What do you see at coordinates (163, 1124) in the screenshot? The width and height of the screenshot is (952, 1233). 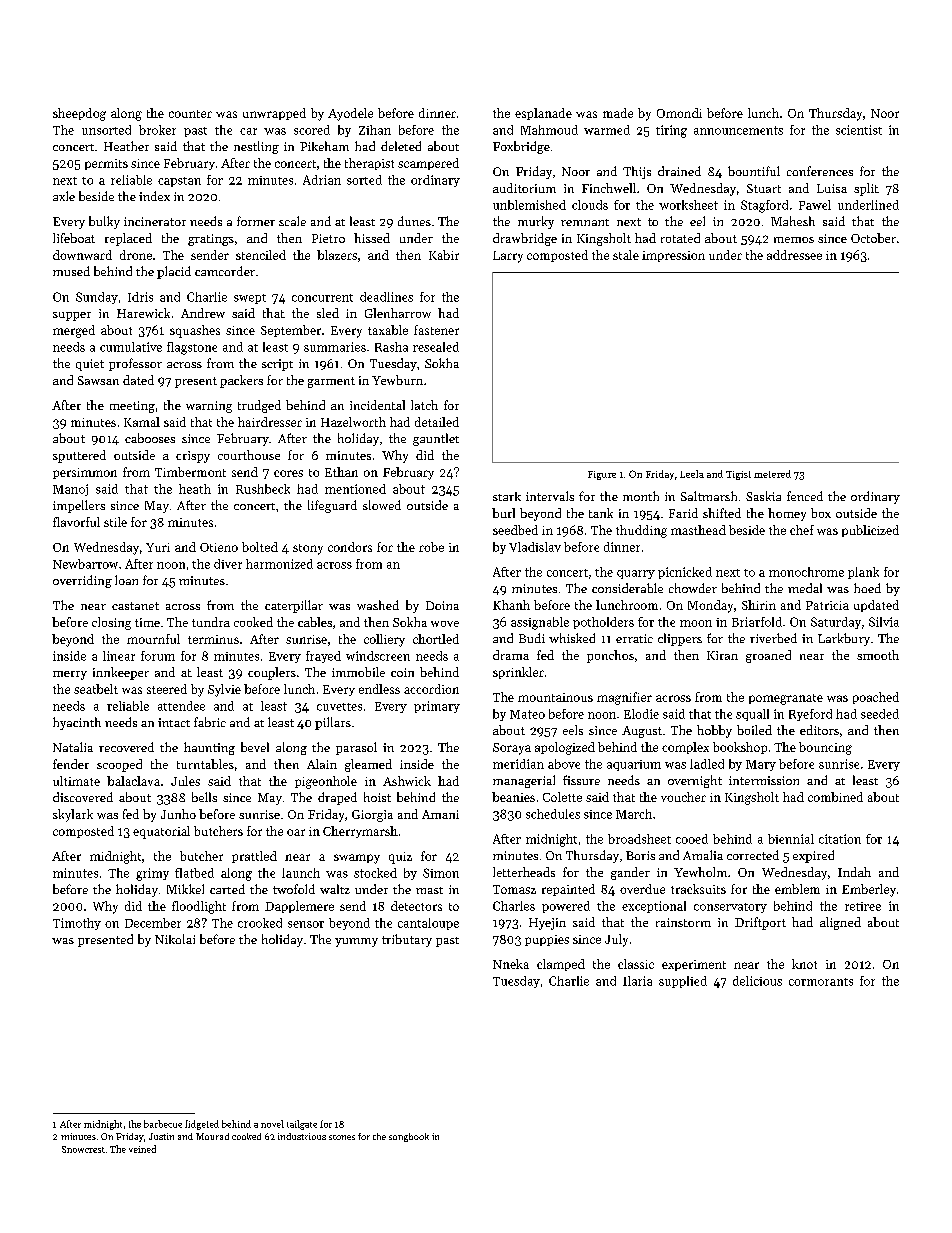 I see `barbecue` at bounding box center [163, 1124].
